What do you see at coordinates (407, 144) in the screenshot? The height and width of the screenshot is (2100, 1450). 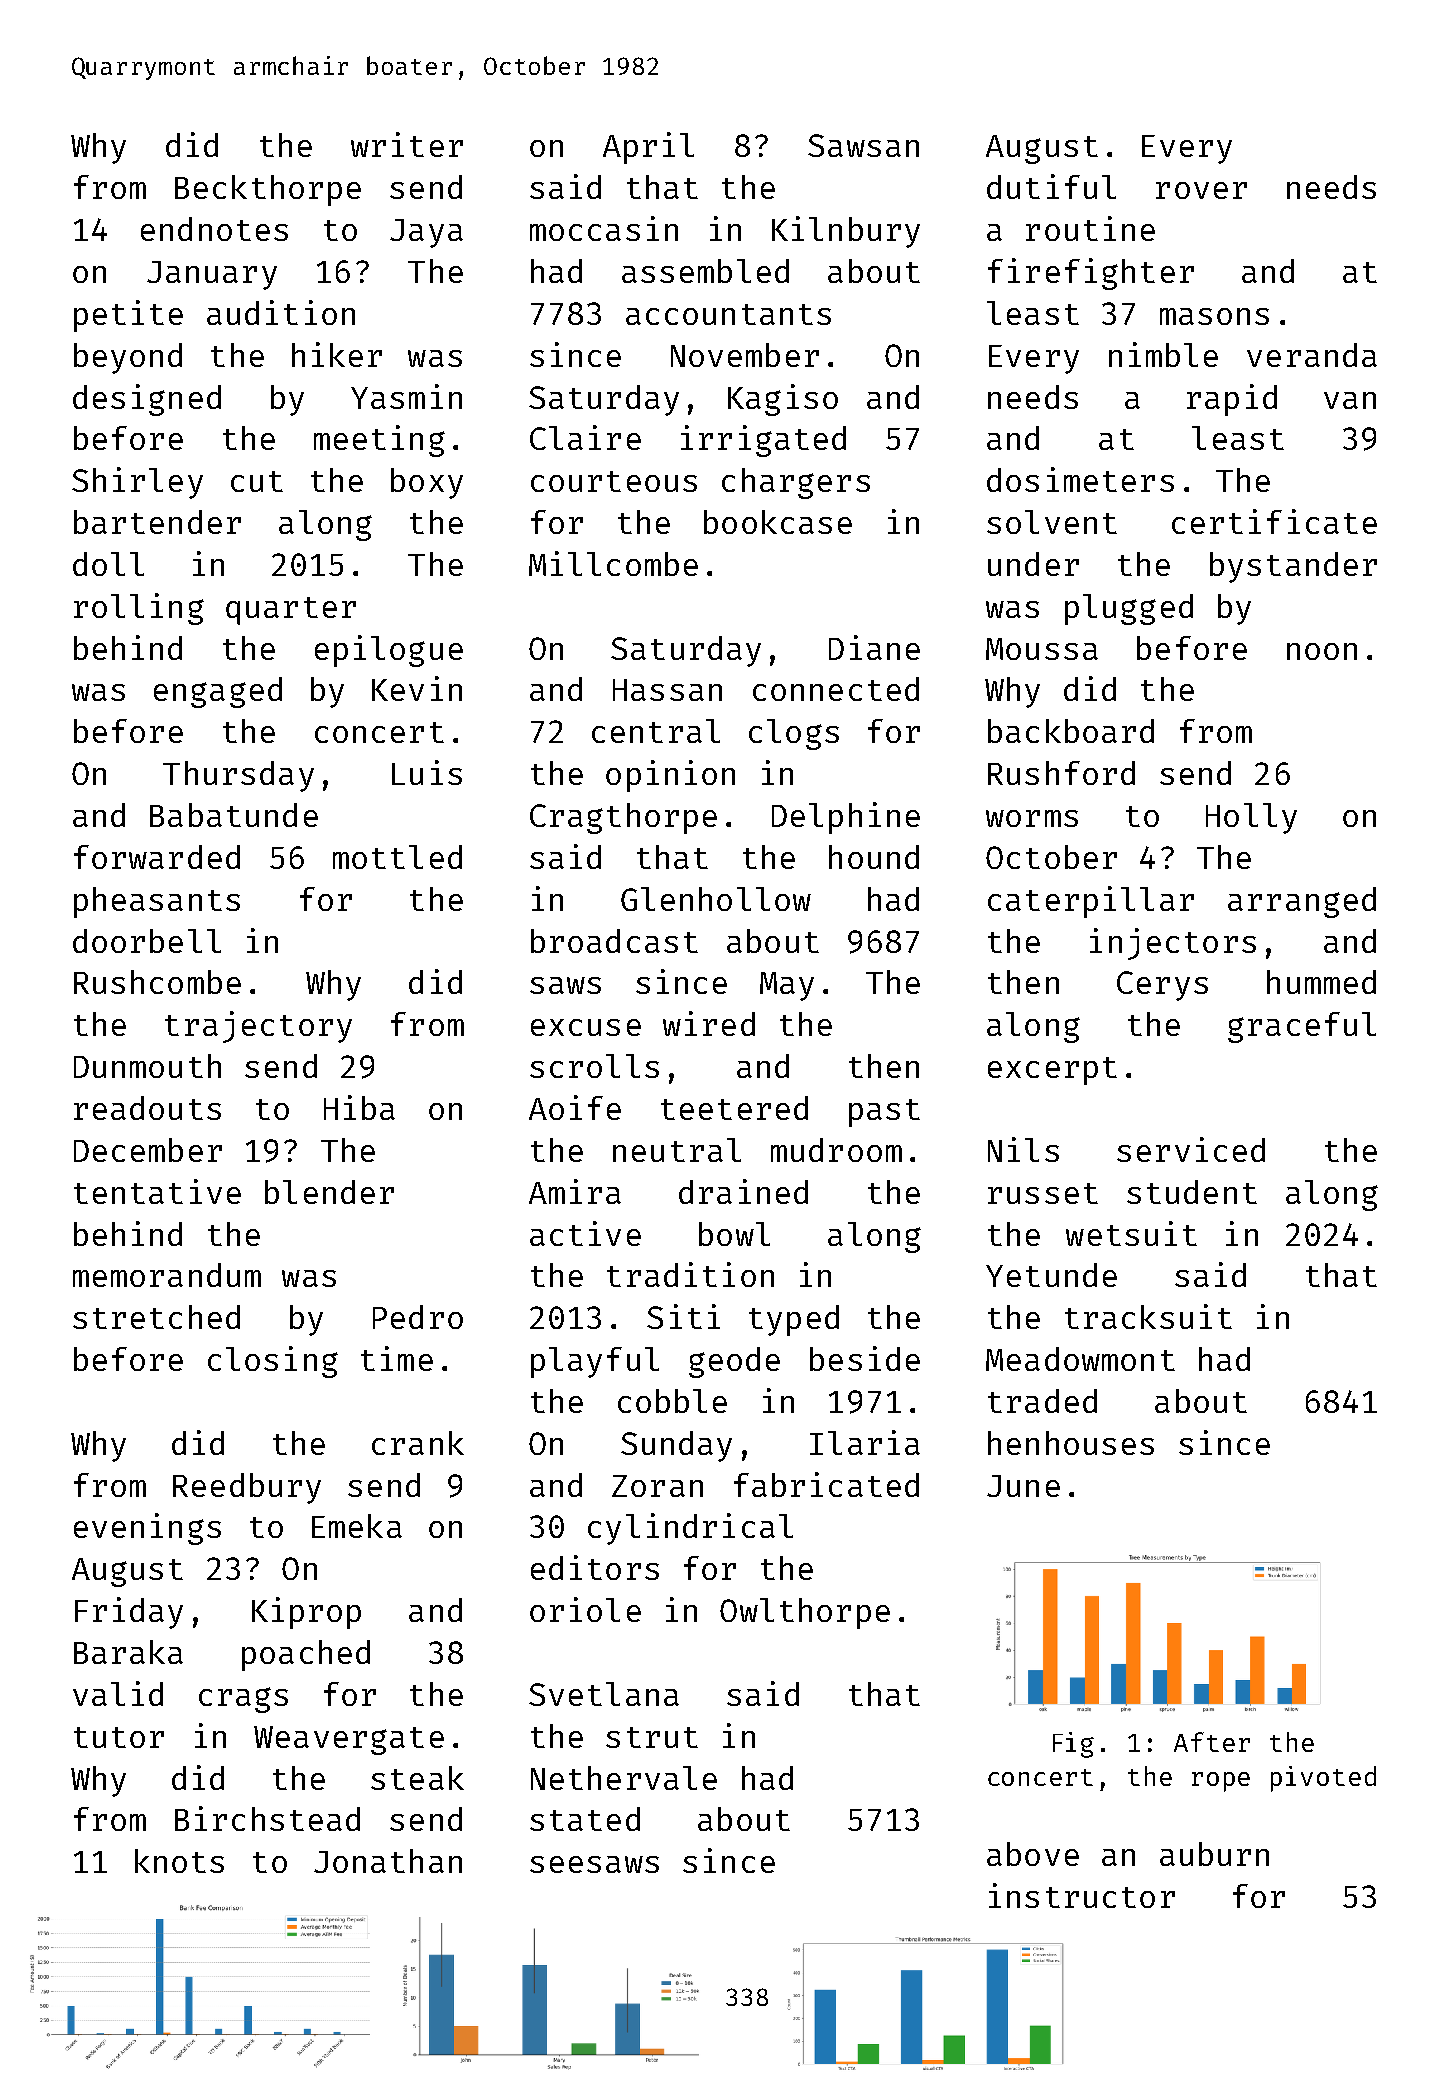 I see `writer` at bounding box center [407, 144].
